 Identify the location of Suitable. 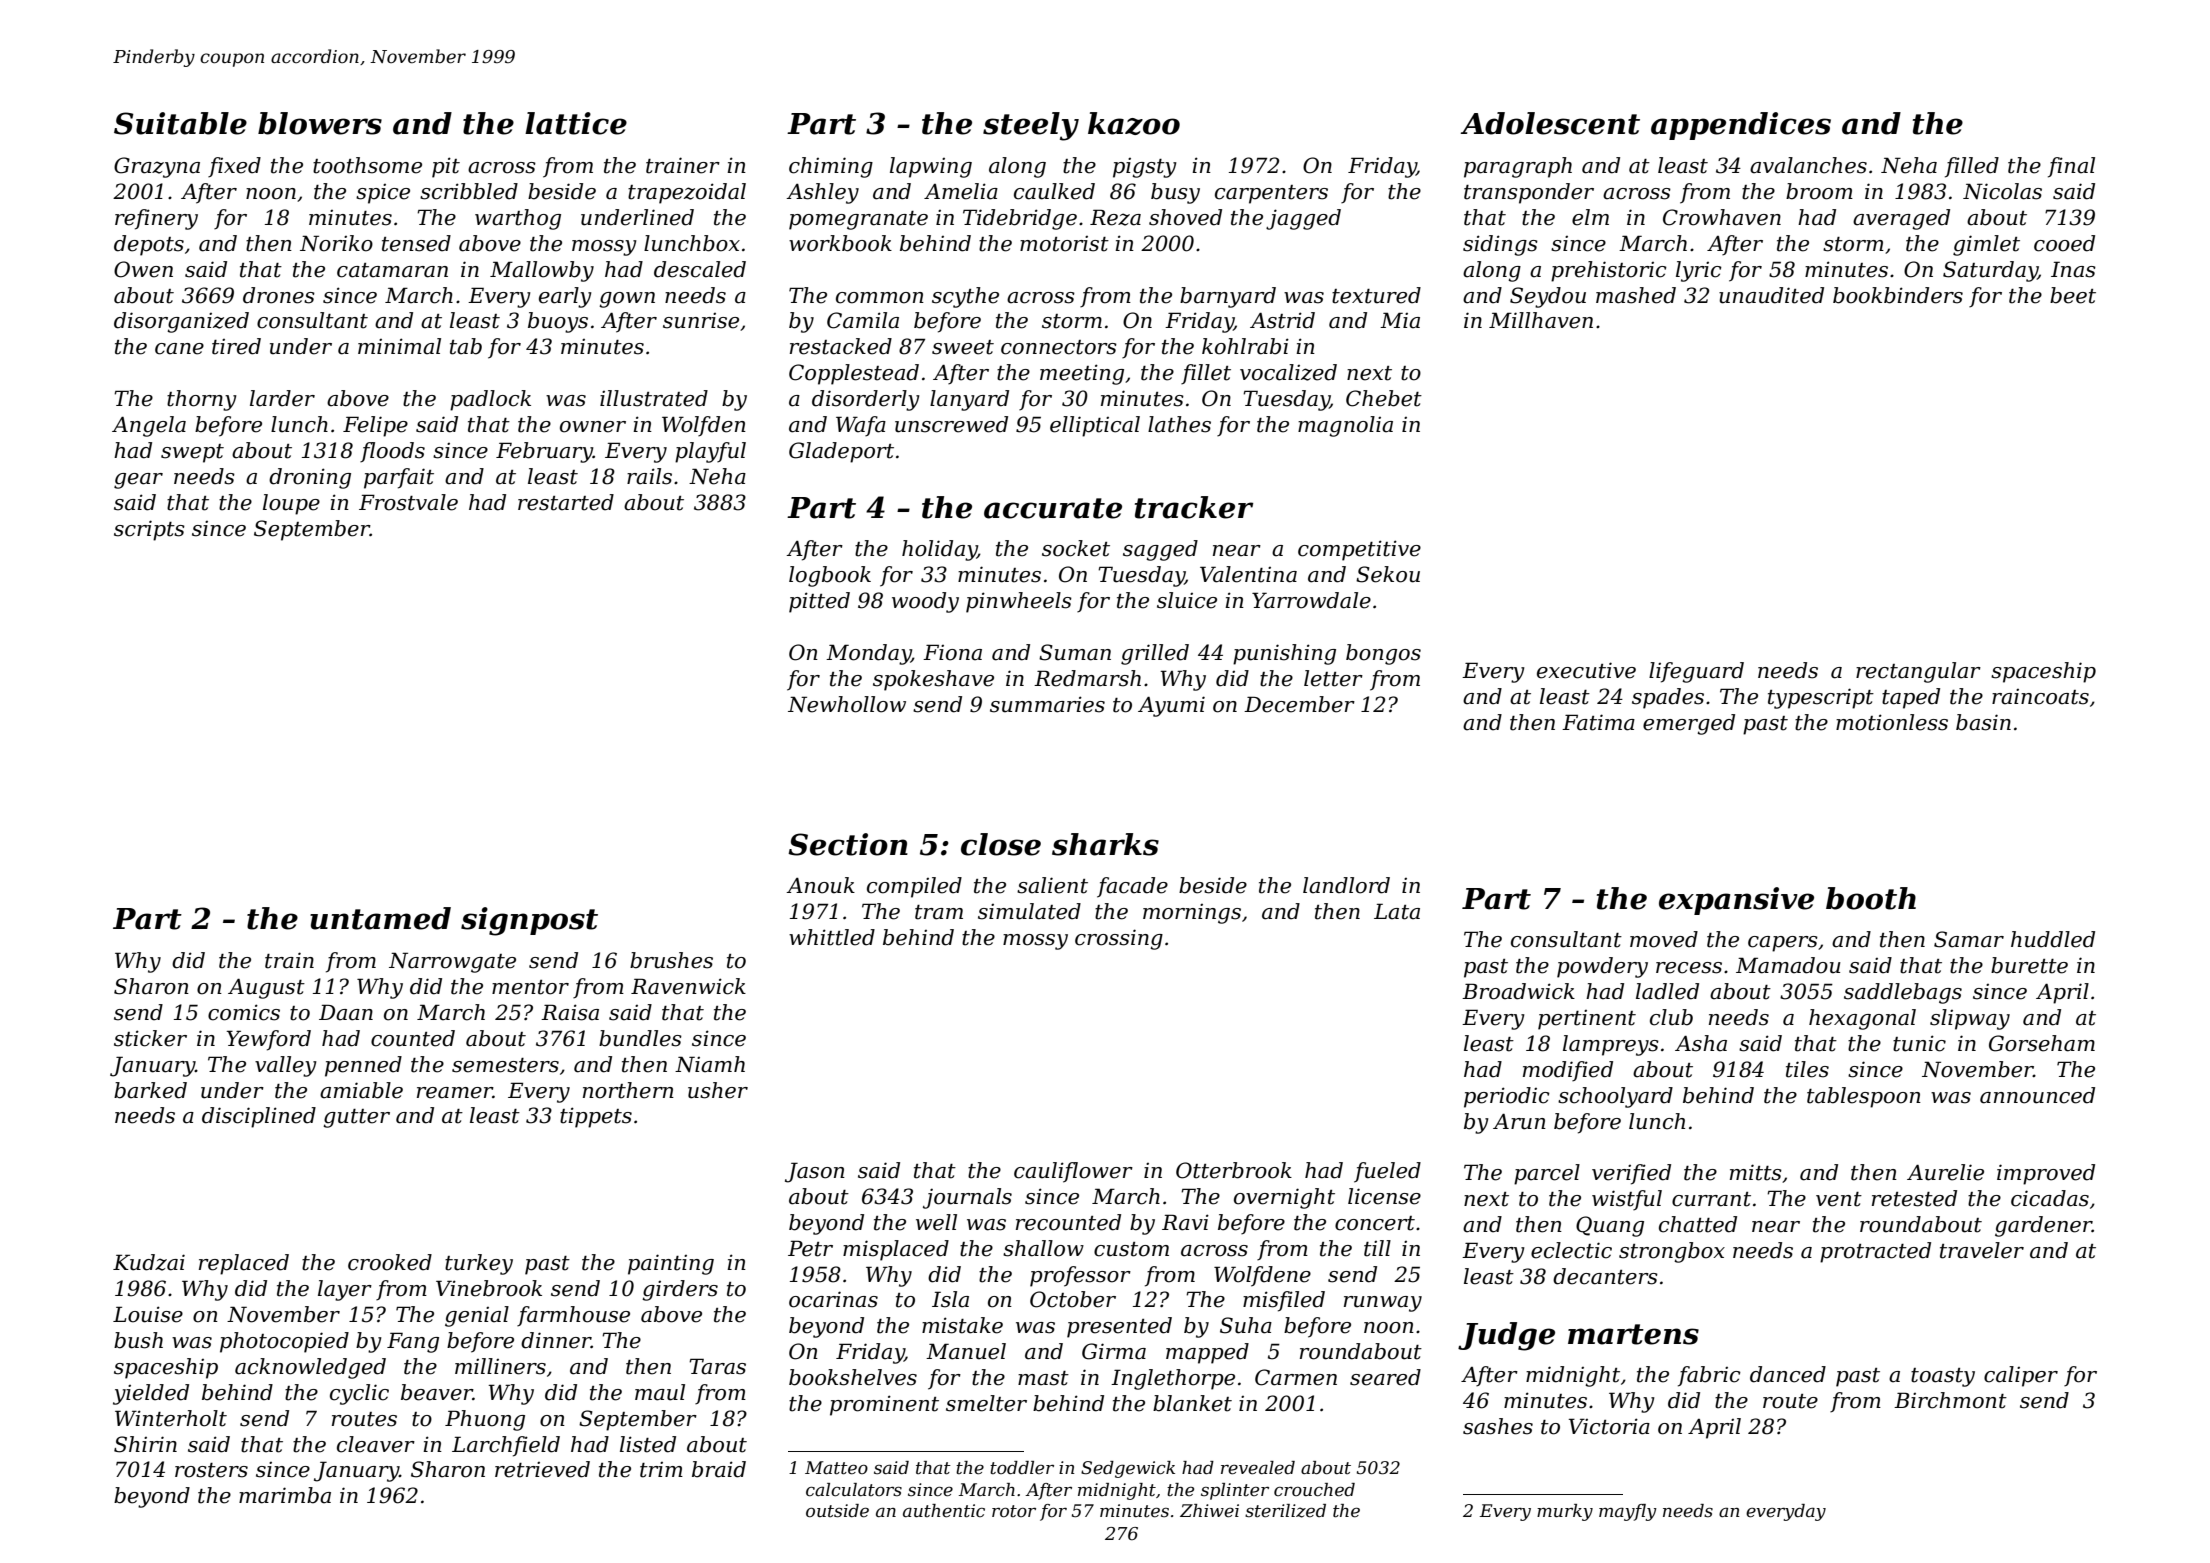
(180, 123).
